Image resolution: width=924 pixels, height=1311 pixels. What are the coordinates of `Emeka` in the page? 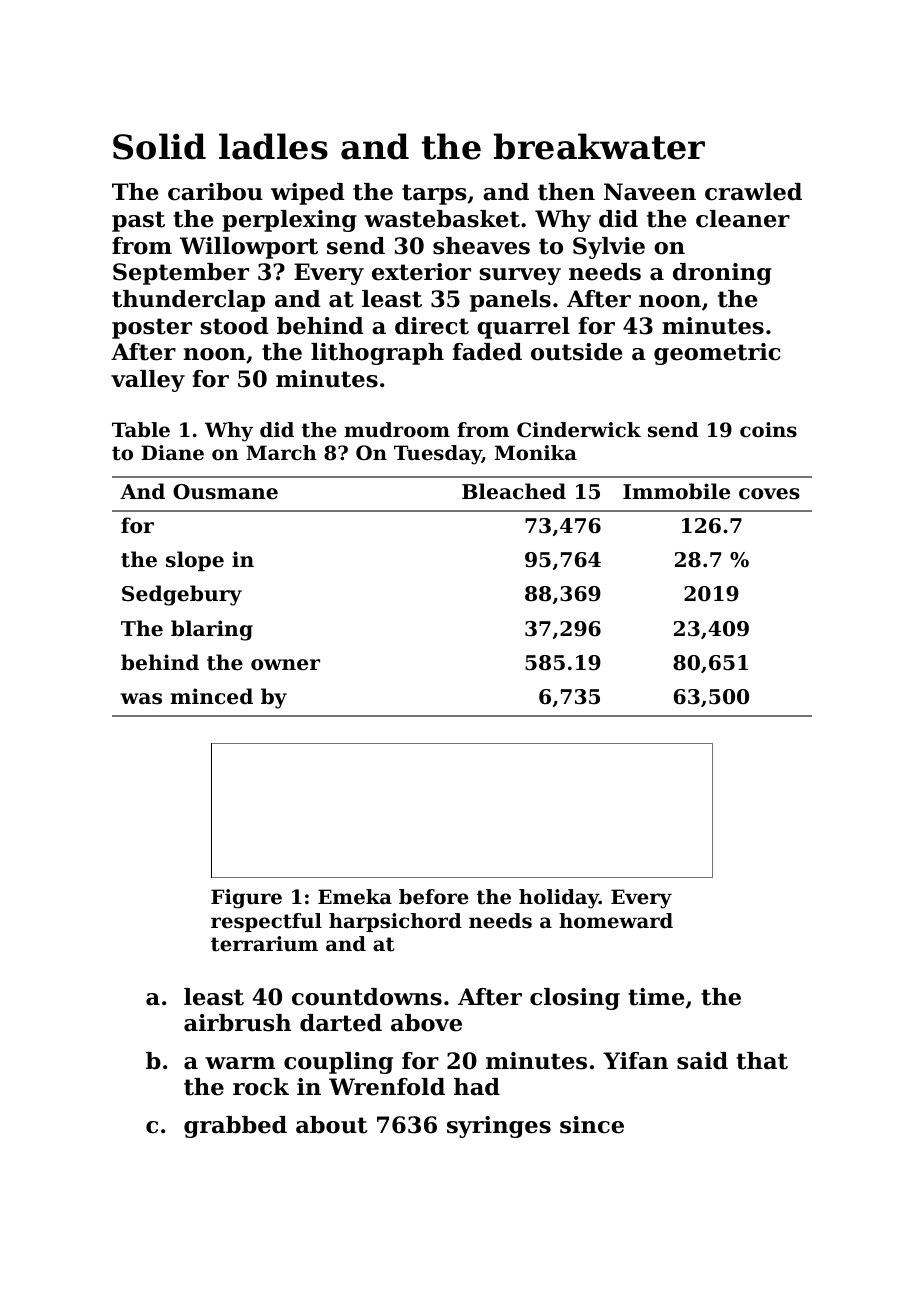 It's located at (355, 897).
